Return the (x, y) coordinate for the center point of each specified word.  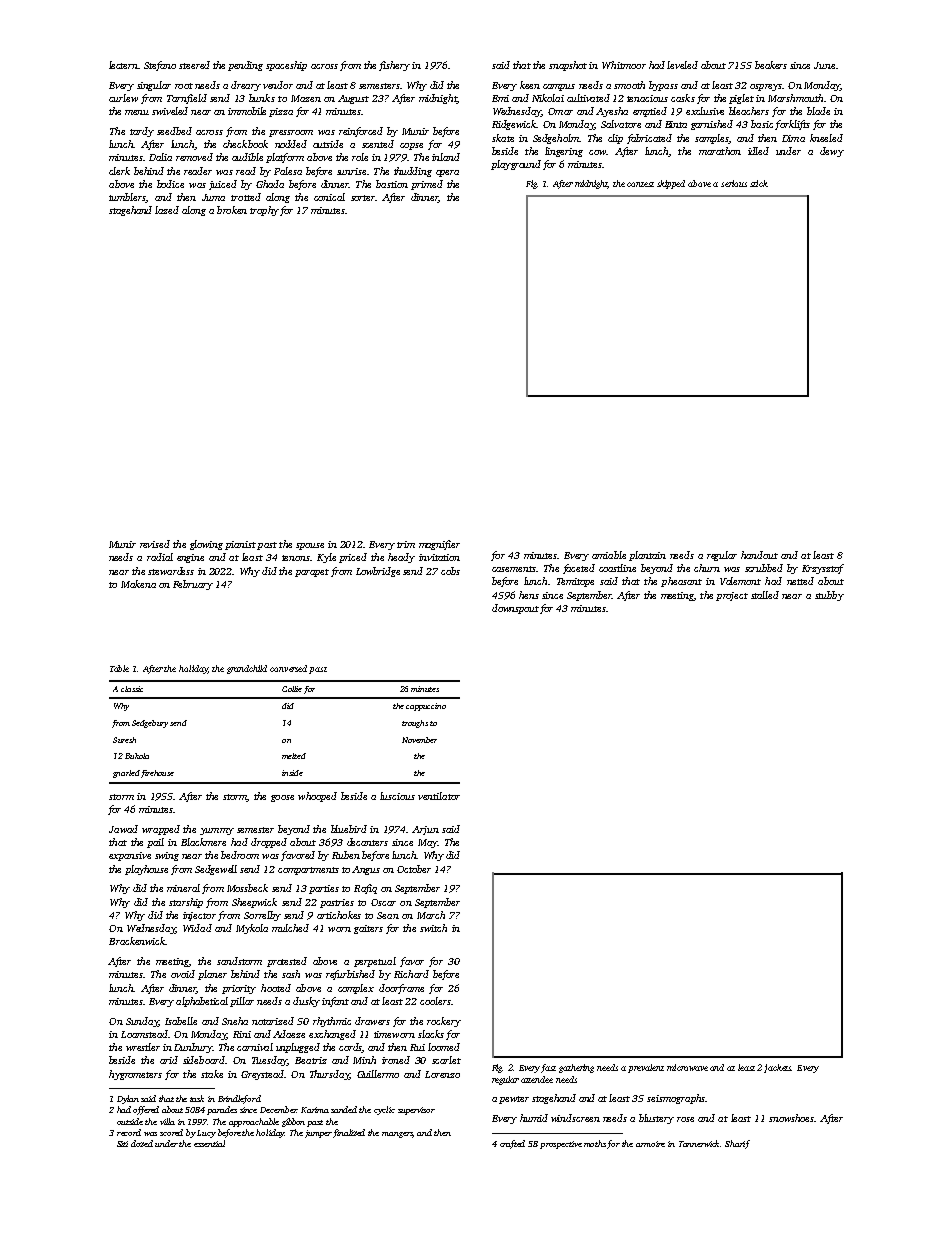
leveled (682, 65)
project (732, 596)
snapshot (568, 66)
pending (245, 66)
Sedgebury (150, 724)
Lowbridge (378, 572)
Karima (315, 1110)
